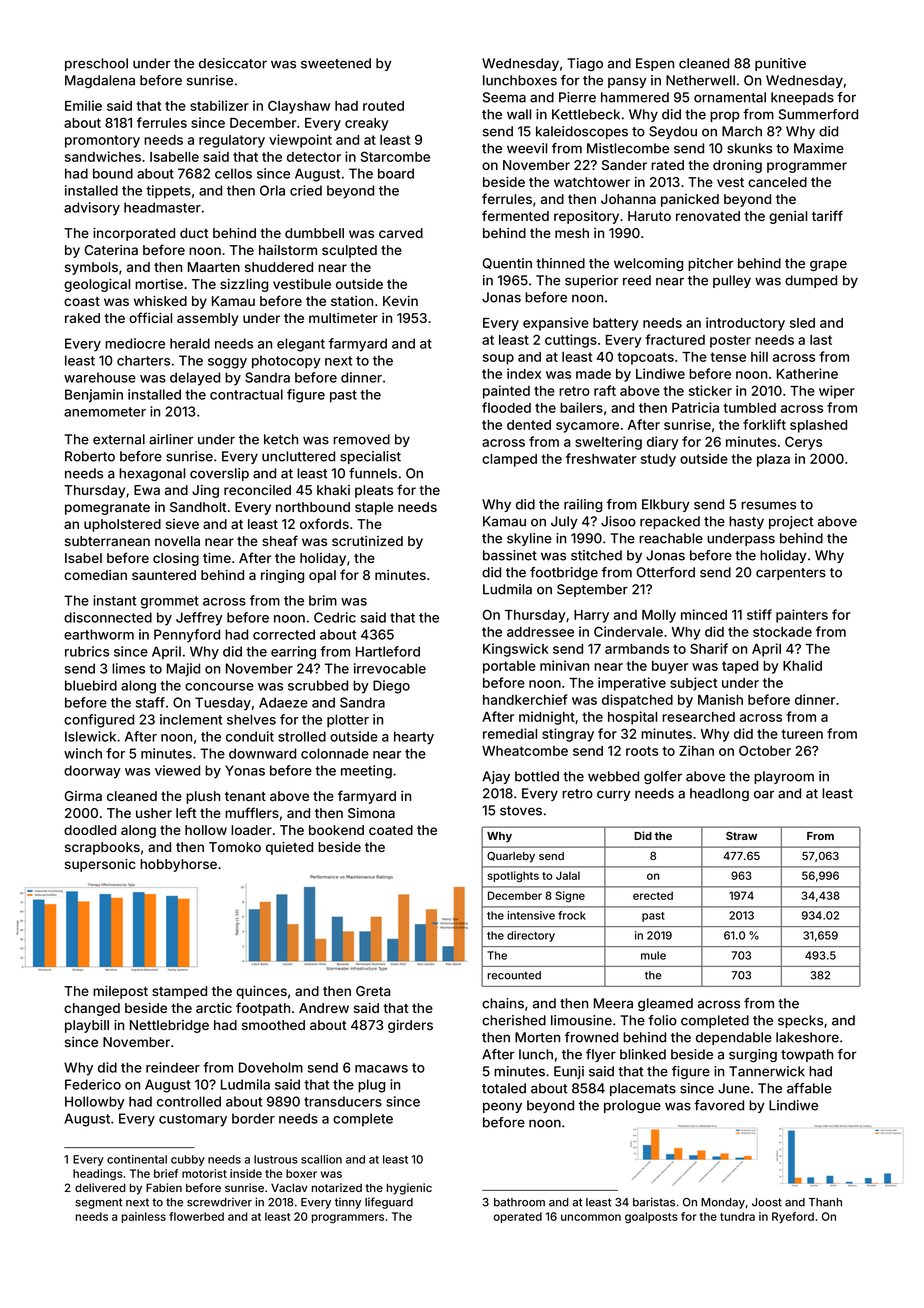 This page has width=924, height=1308. Describe the element at coordinates (725, 116) in the page. I see `prop` at that location.
